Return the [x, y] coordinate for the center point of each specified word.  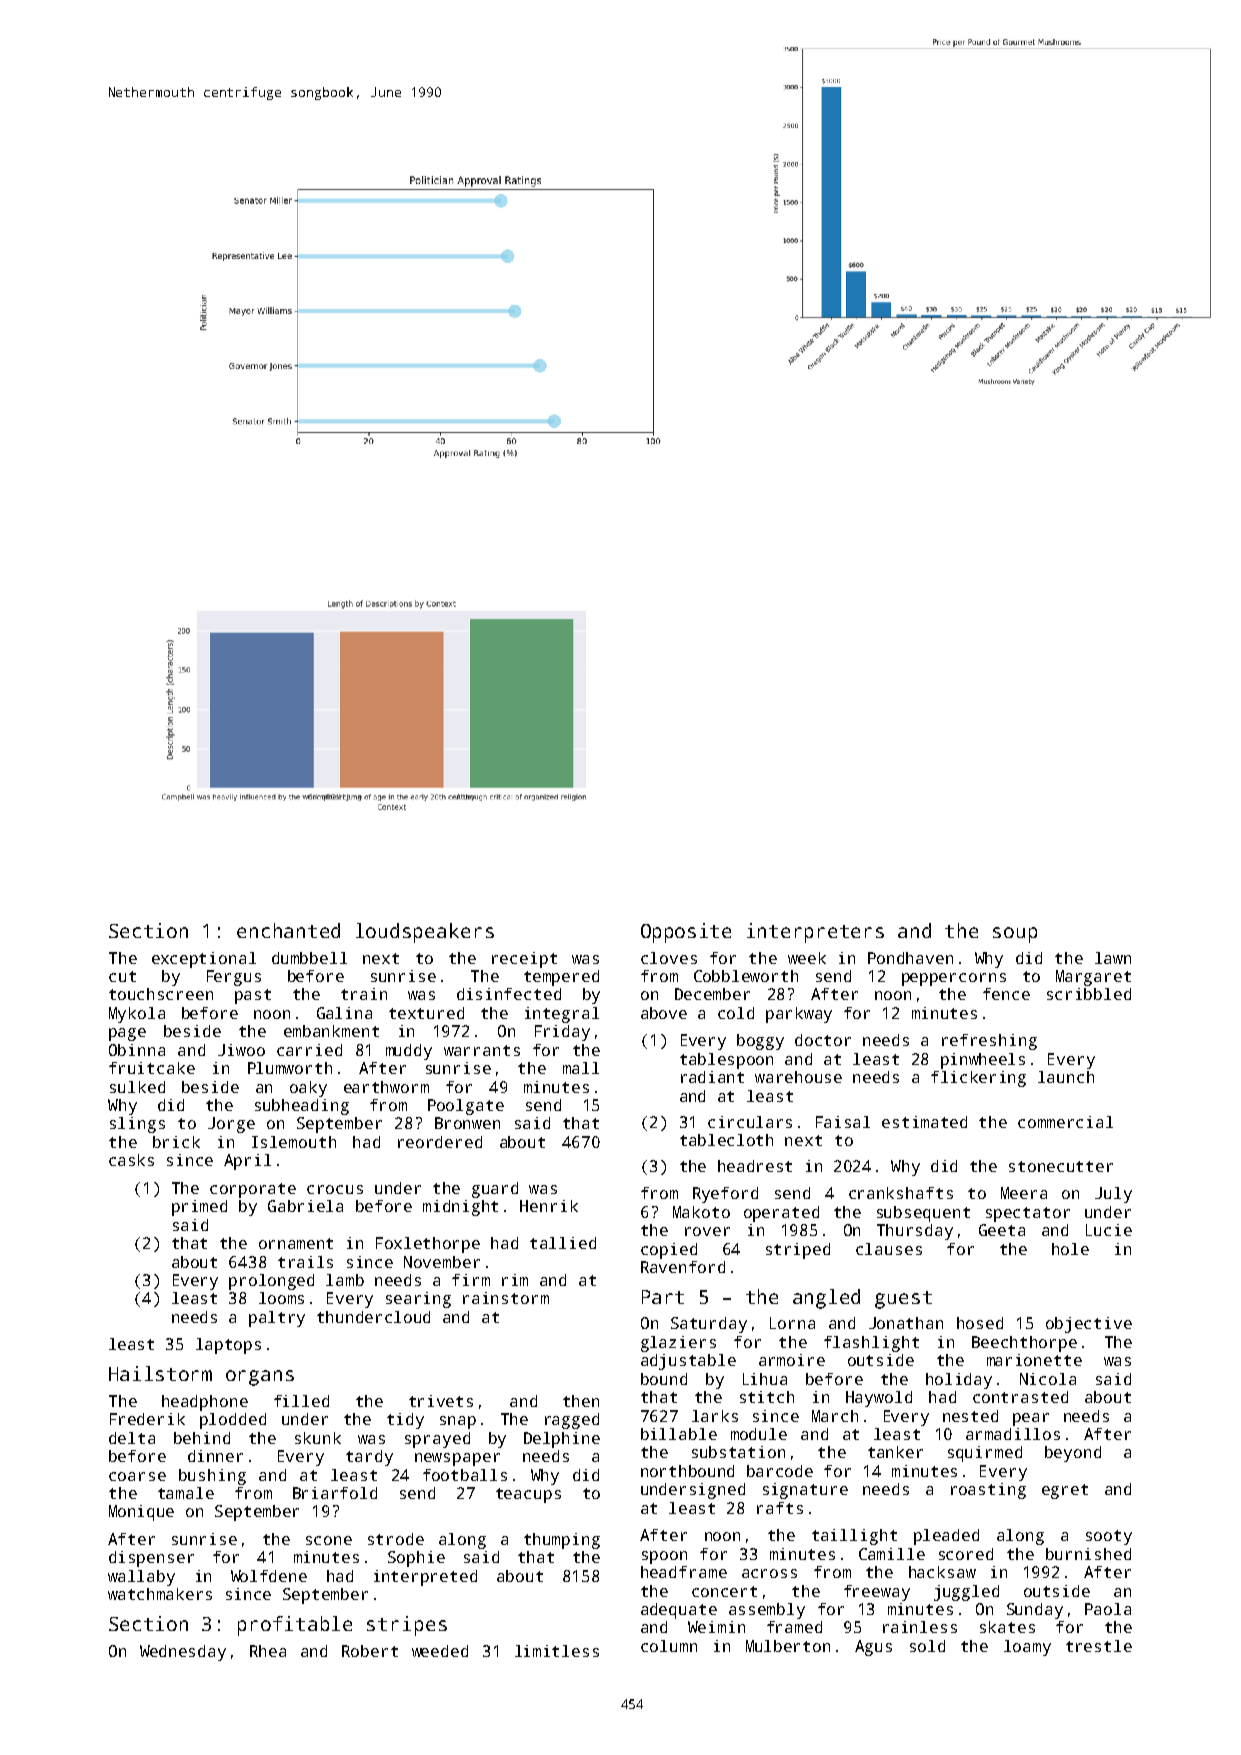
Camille [892, 1554]
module [759, 1434]
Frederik [147, 1419]
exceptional [204, 960]
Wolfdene [269, 1576]
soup [1015, 935]
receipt [524, 960]
